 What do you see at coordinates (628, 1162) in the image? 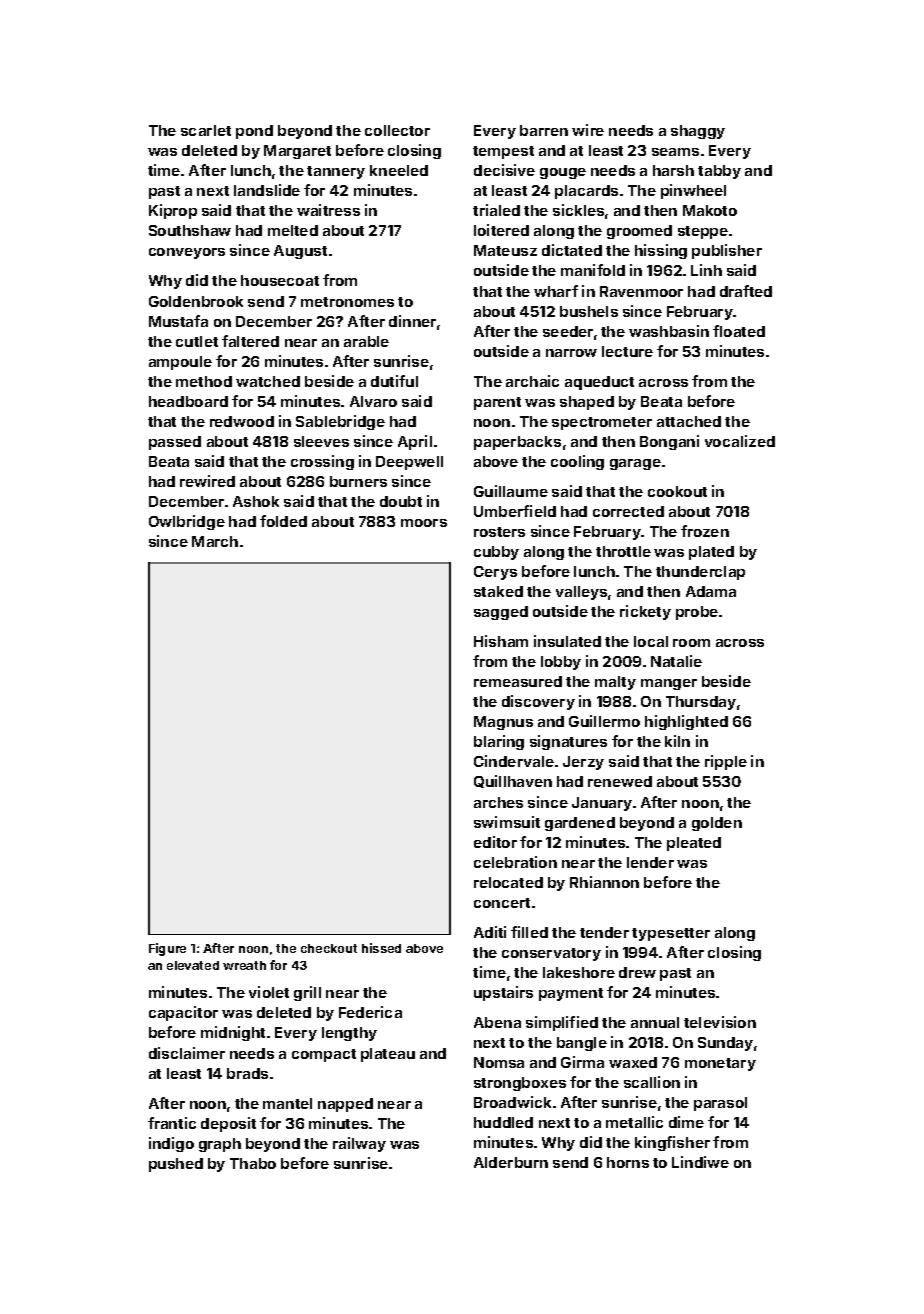
I see `horns` at bounding box center [628, 1162].
